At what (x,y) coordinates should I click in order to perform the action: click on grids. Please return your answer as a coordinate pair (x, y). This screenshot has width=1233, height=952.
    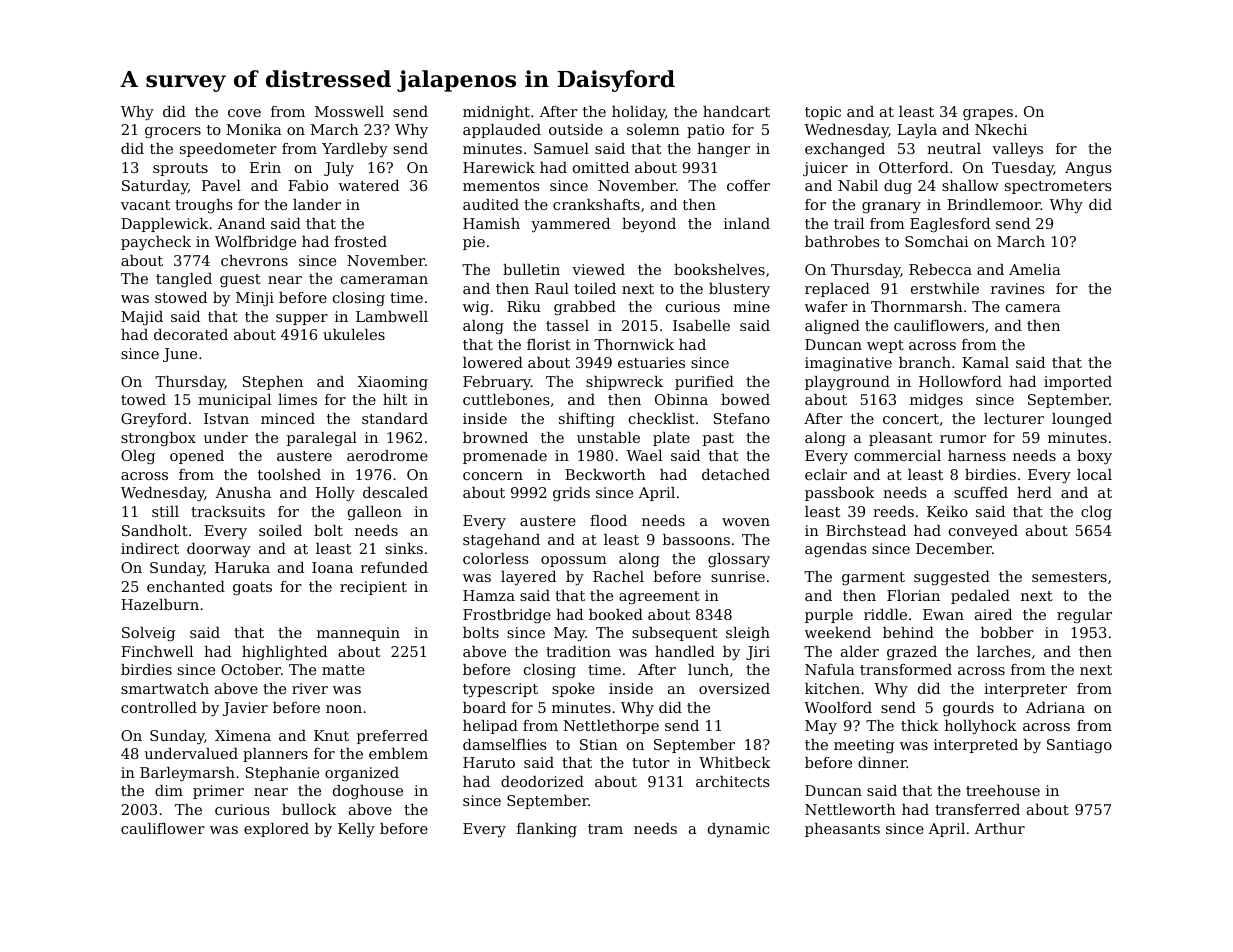
    Looking at the image, I should click on (571, 494).
